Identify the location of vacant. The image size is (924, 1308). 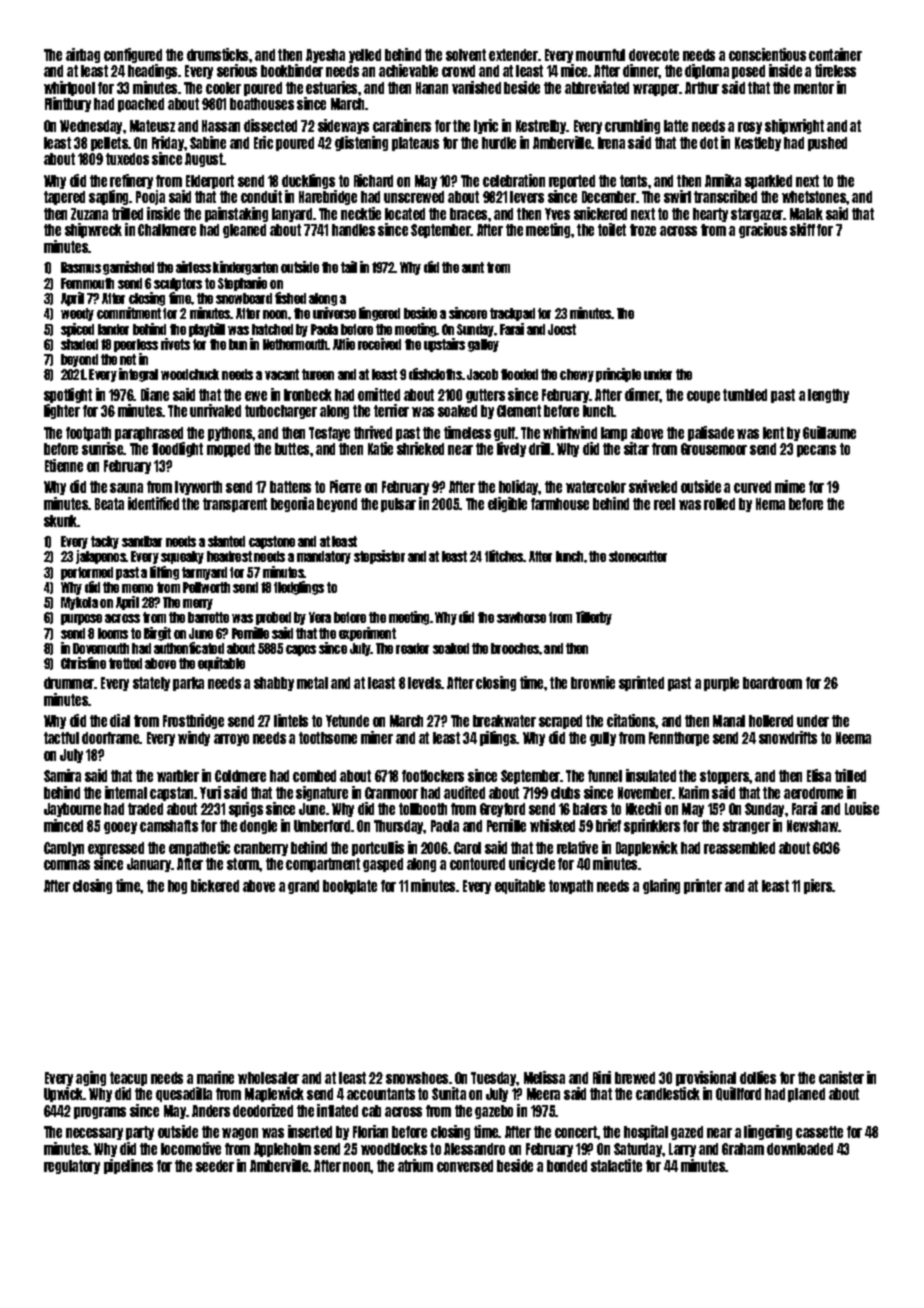
(282, 374).
